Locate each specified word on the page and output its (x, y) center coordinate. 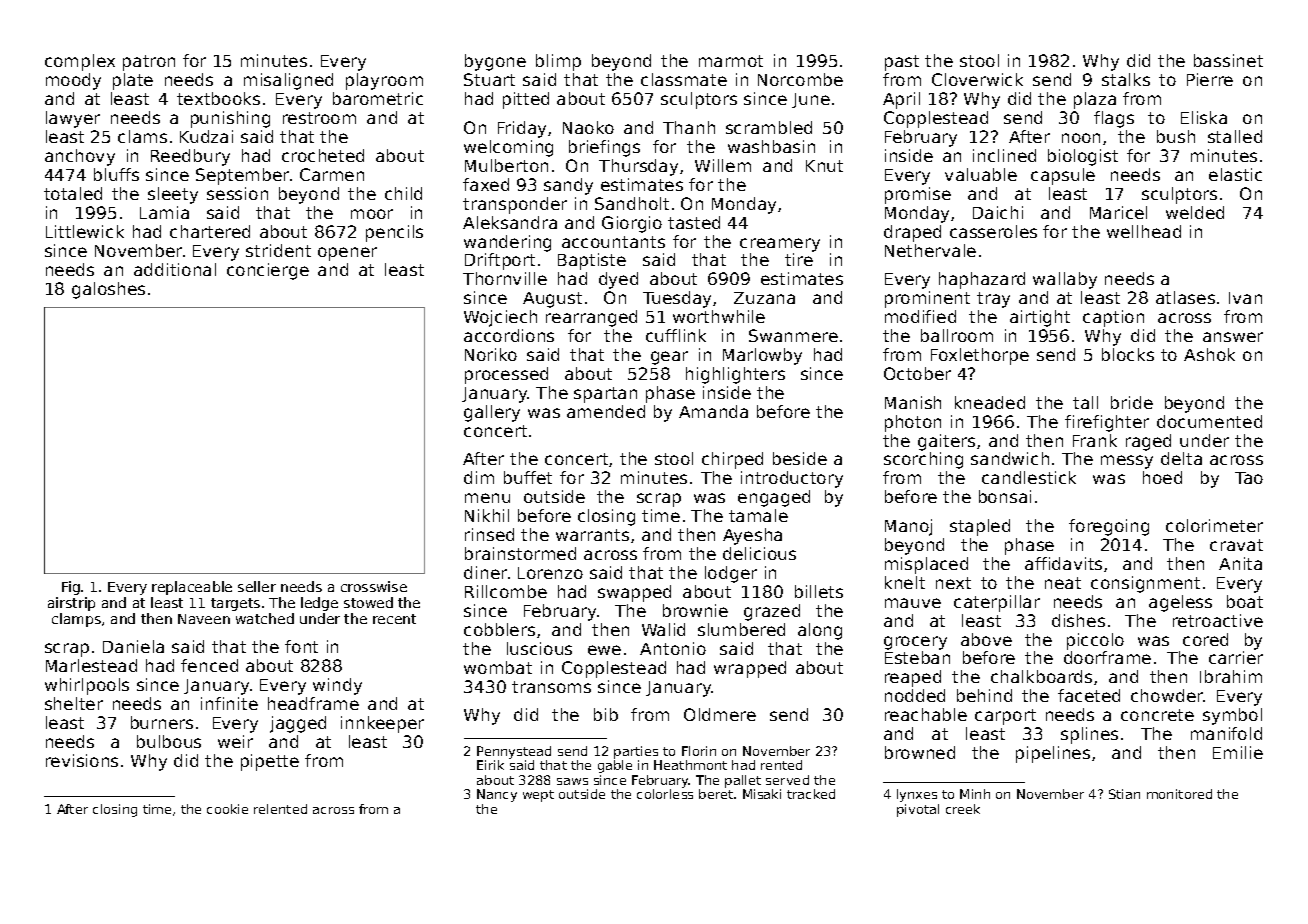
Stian (1124, 794)
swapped (634, 593)
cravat (1236, 545)
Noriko (491, 354)
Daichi (998, 212)
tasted (694, 222)
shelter (74, 703)
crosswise (374, 586)
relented (280, 809)
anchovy (80, 157)
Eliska (1204, 117)
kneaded (990, 402)
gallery (492, 413)
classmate (684, 79)
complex (80, 62)
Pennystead (514, 752)
